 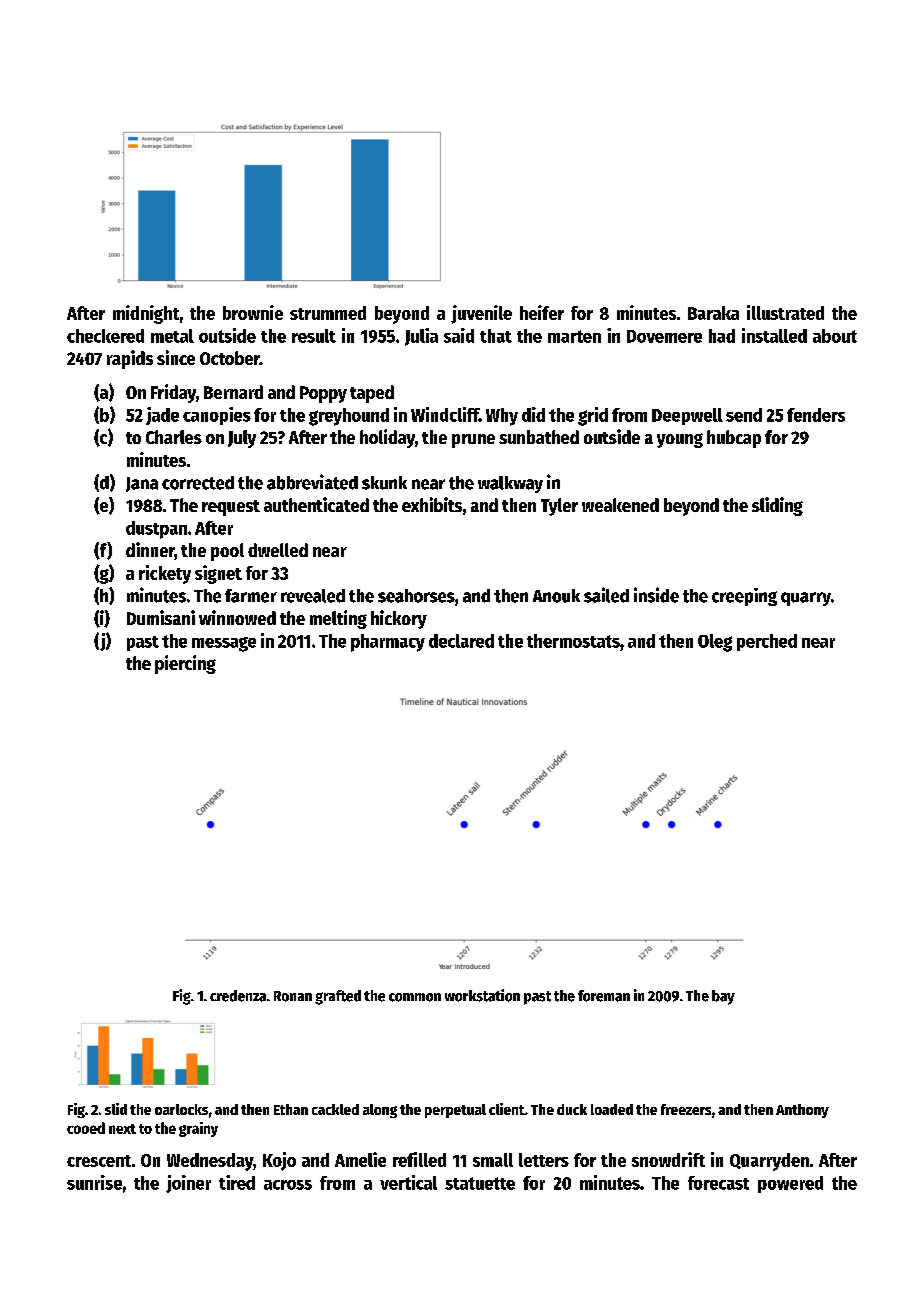 I want to click on vertical, so click(x=408, y=1182).
